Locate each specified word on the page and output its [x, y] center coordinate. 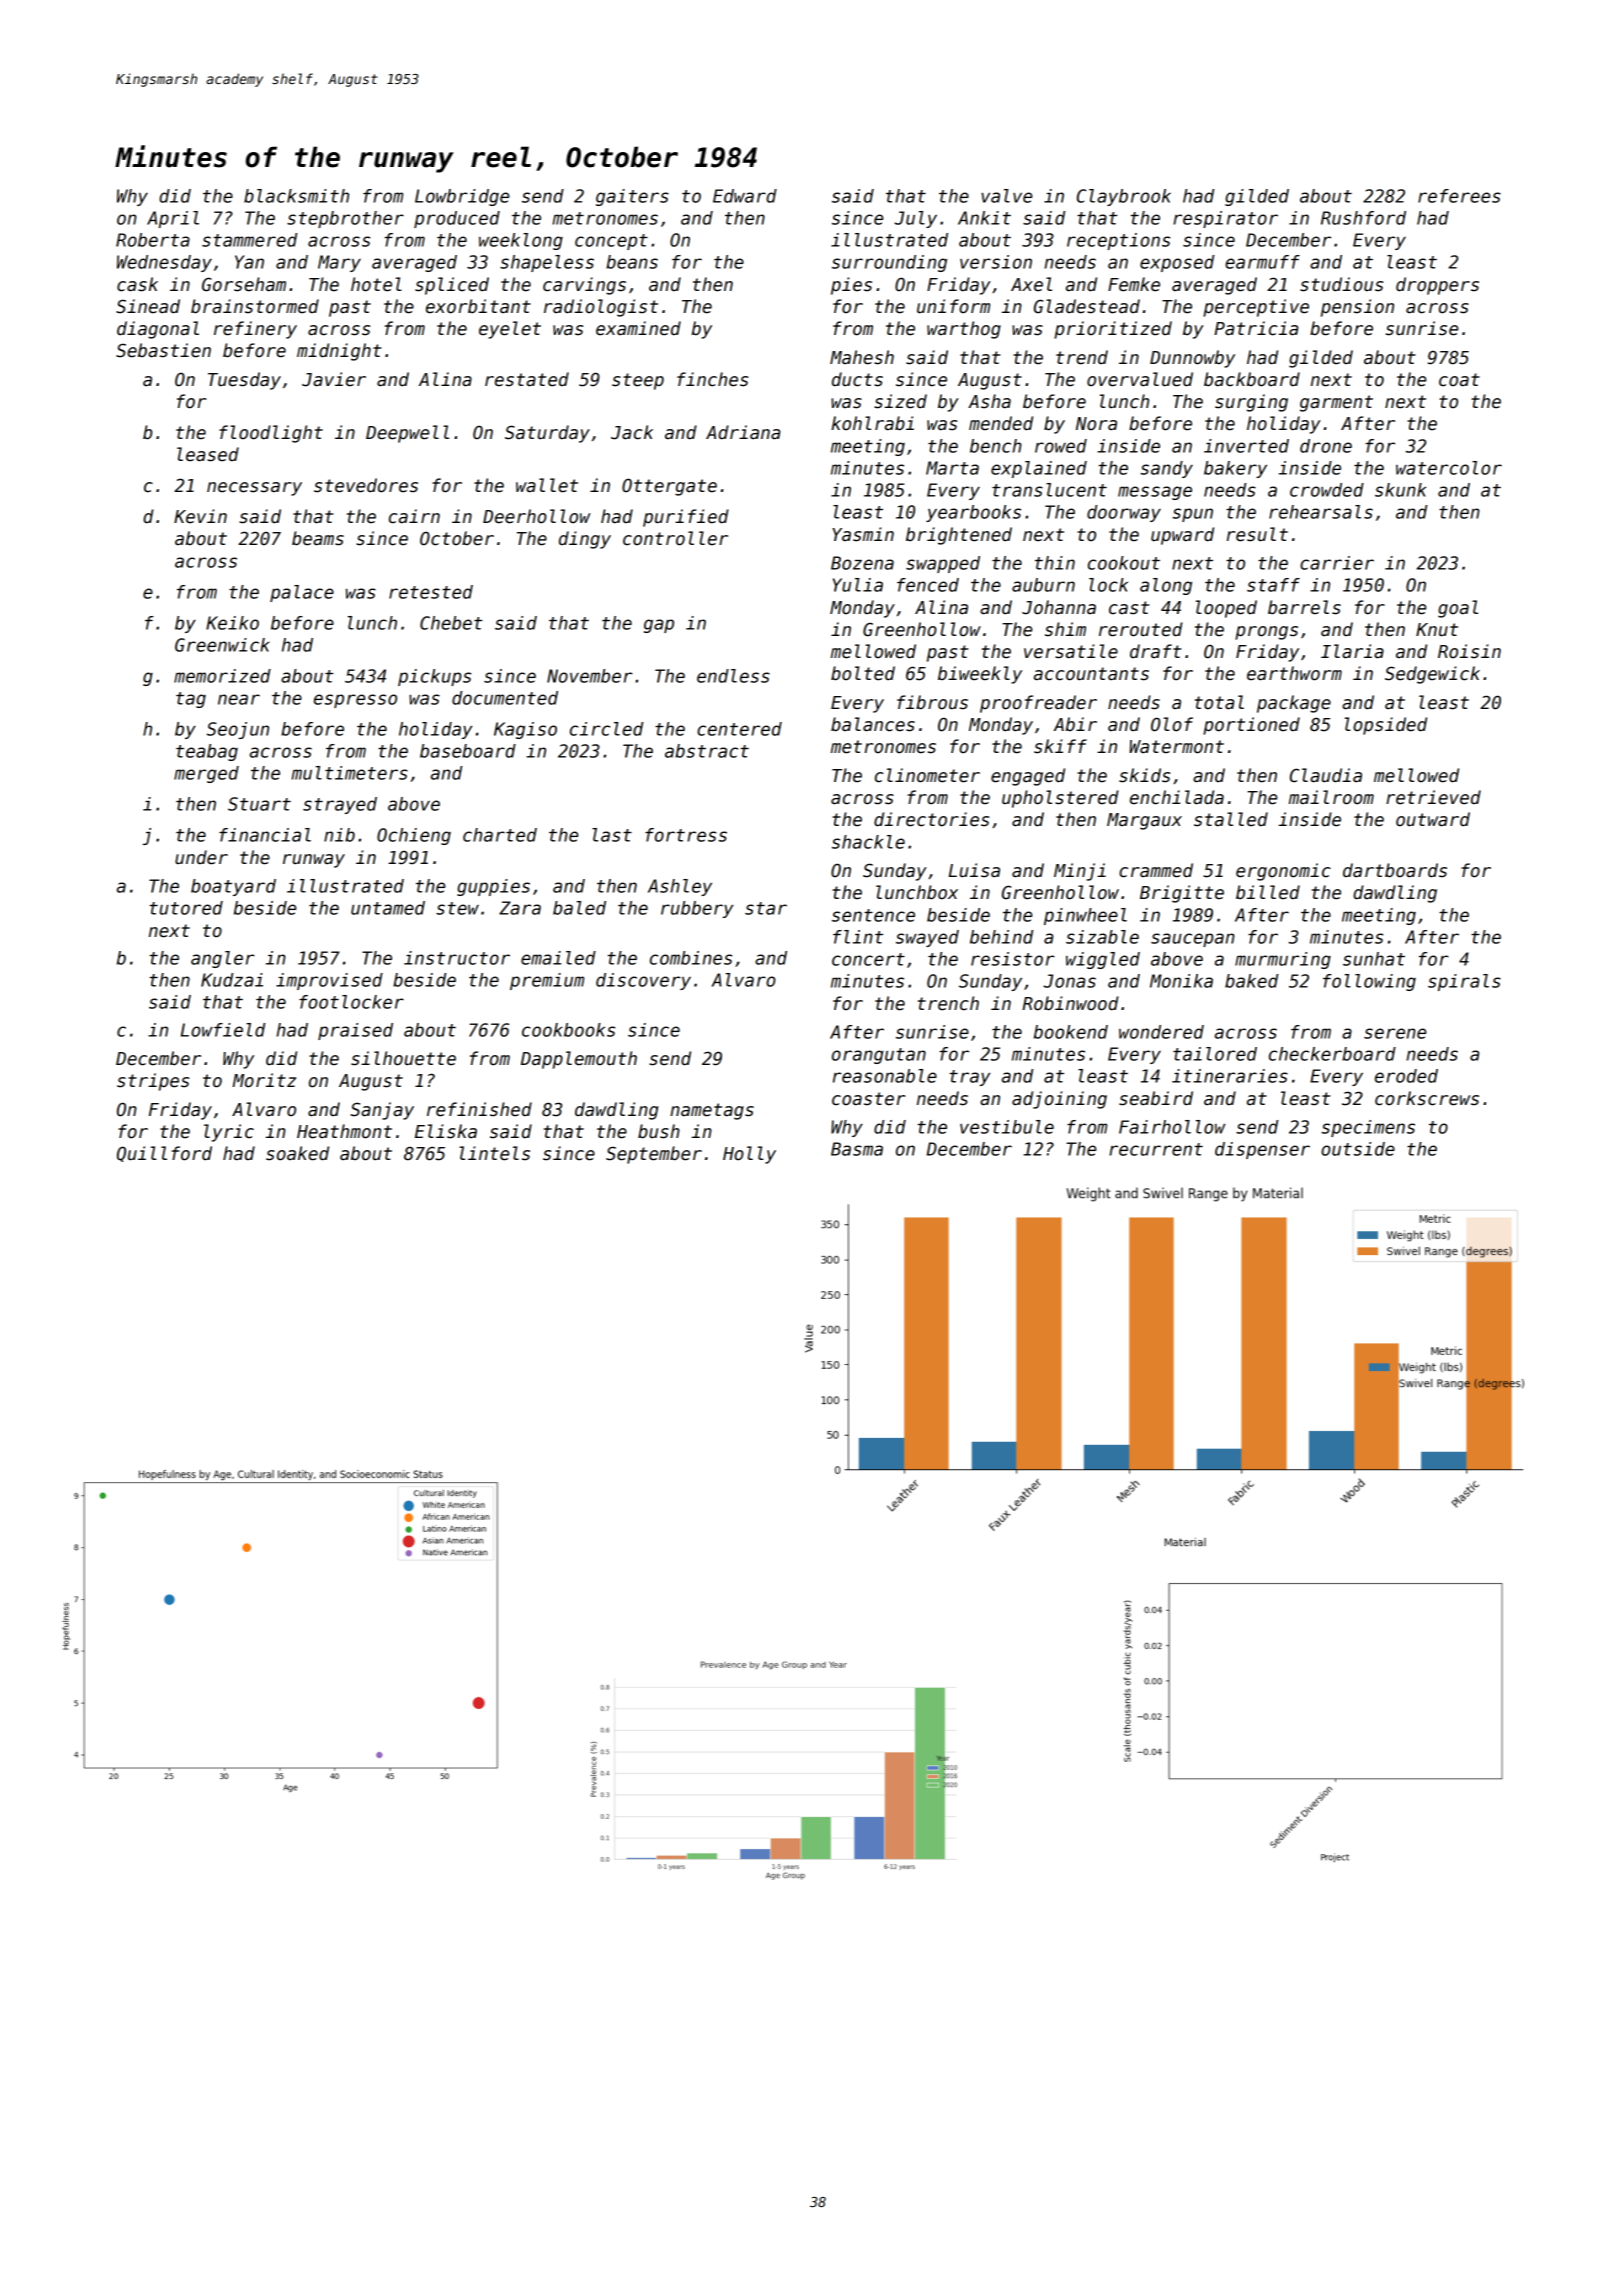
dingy [585, 540]
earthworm [1294, 673]
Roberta [153, 240]
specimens [1368, 1128]
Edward [745, 196]
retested [431, 592]
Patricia [1256, 328]
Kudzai [232, 980]
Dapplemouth [579, 1060]
